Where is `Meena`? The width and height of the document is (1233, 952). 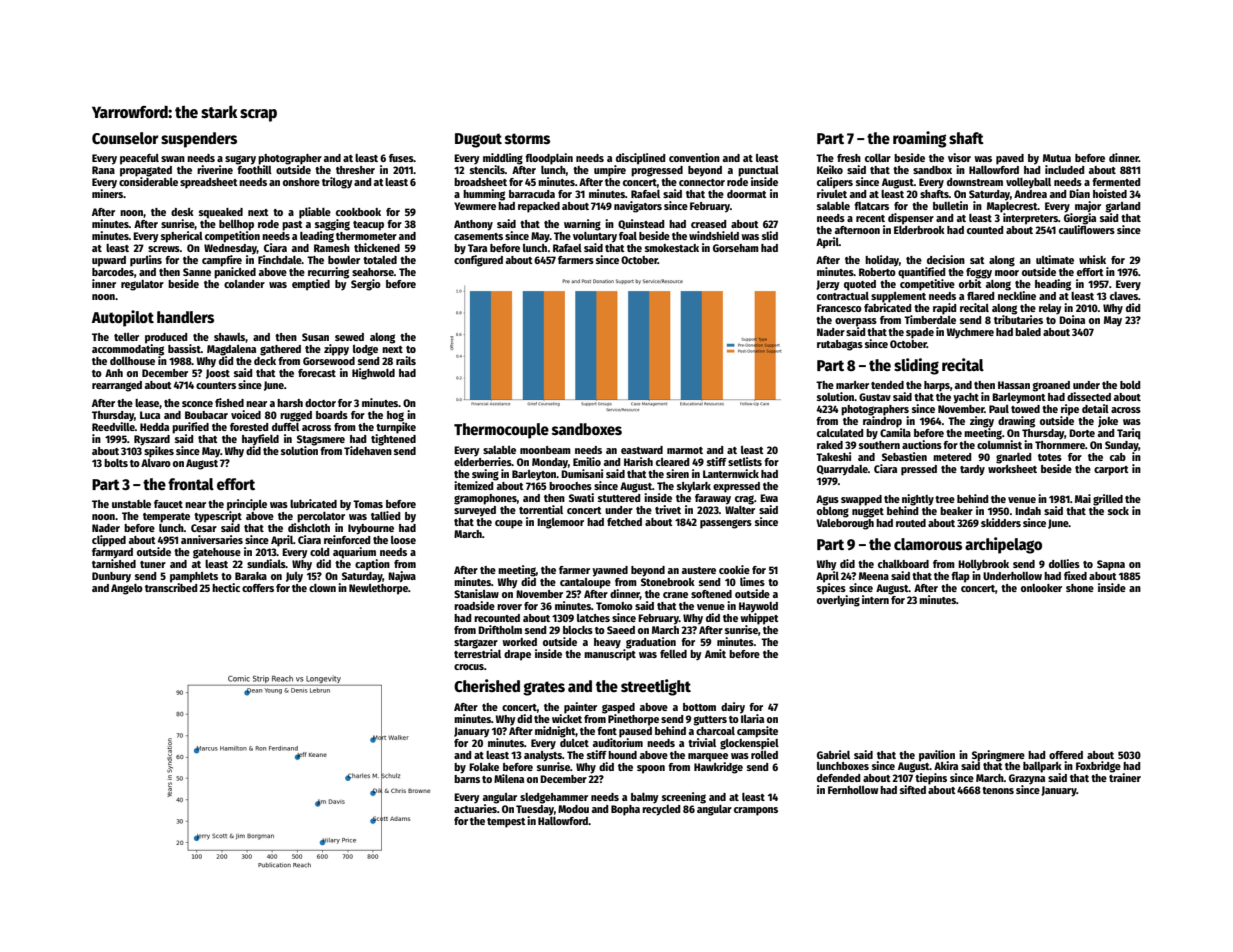
Meena is located at coordinates (874, 576).
